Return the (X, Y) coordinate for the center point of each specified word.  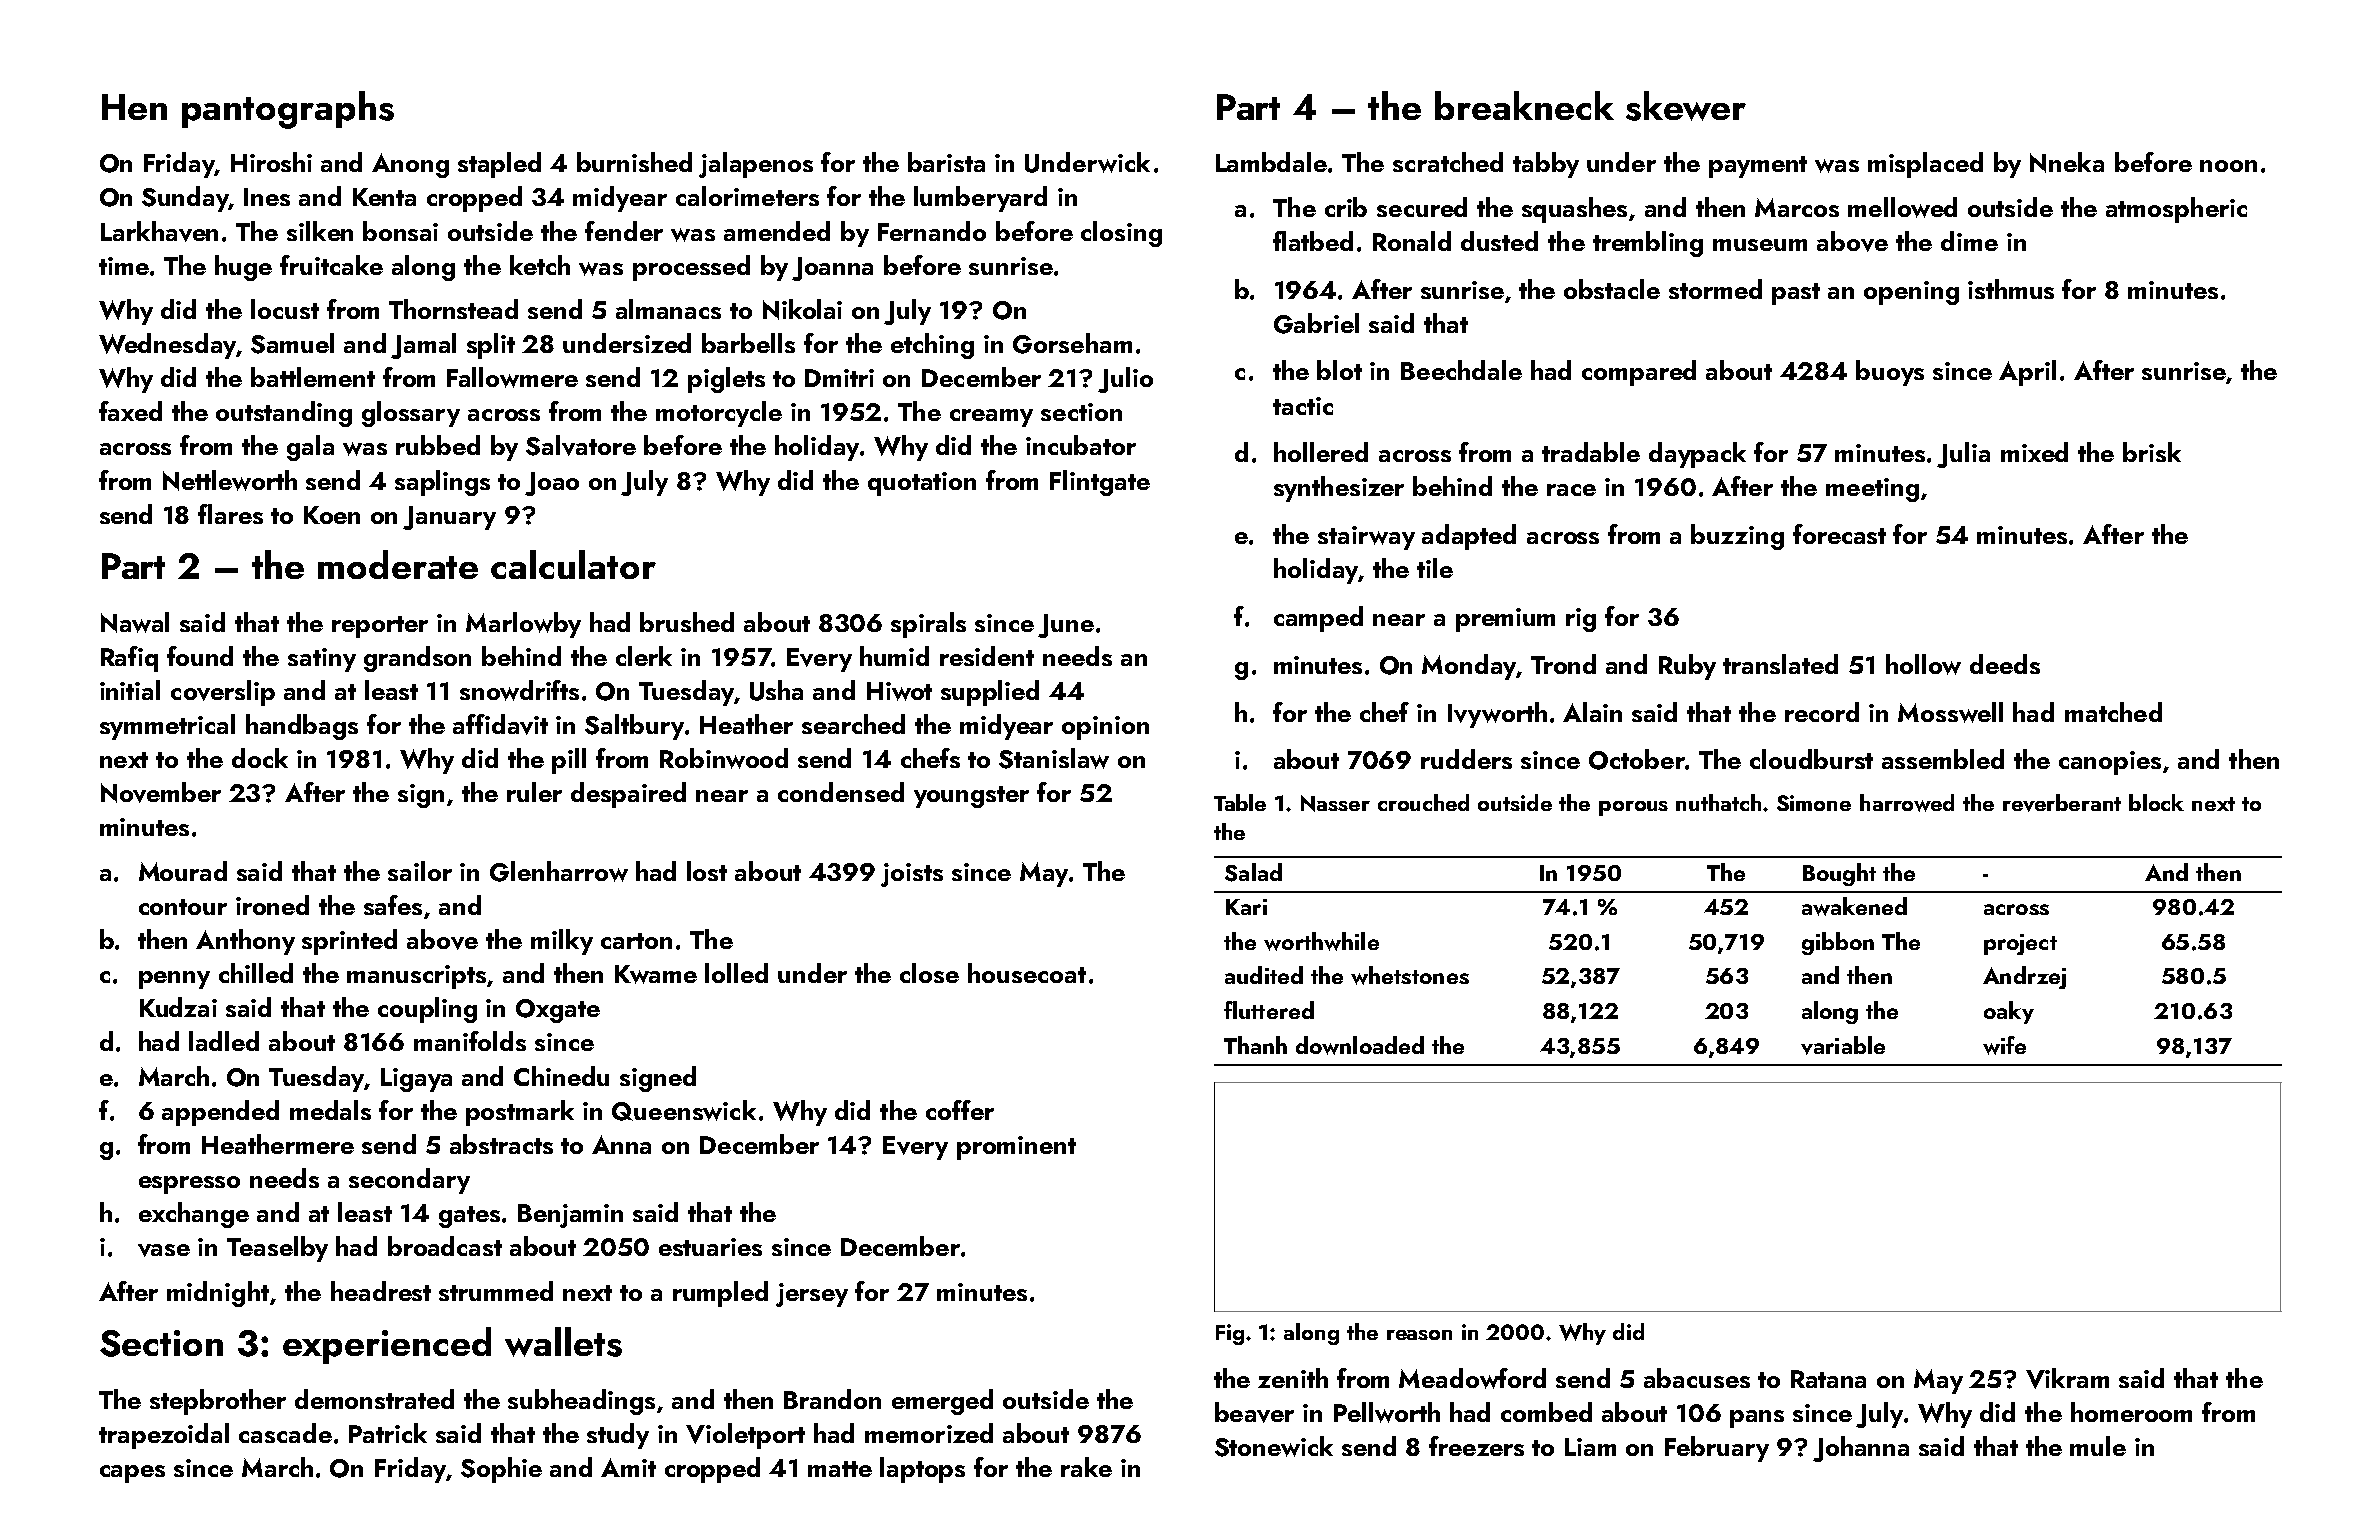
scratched (1448, 162)
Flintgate (1100, 483)
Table (1240, 802)
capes (132, 1474)
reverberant (2062, 803)
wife (2004, 1045)
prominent (1016, 1148)
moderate (398, 564)
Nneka (2067, 162)
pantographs (288, 110)
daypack (1697, 455)
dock (260, 758)
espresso (189, 1185)
